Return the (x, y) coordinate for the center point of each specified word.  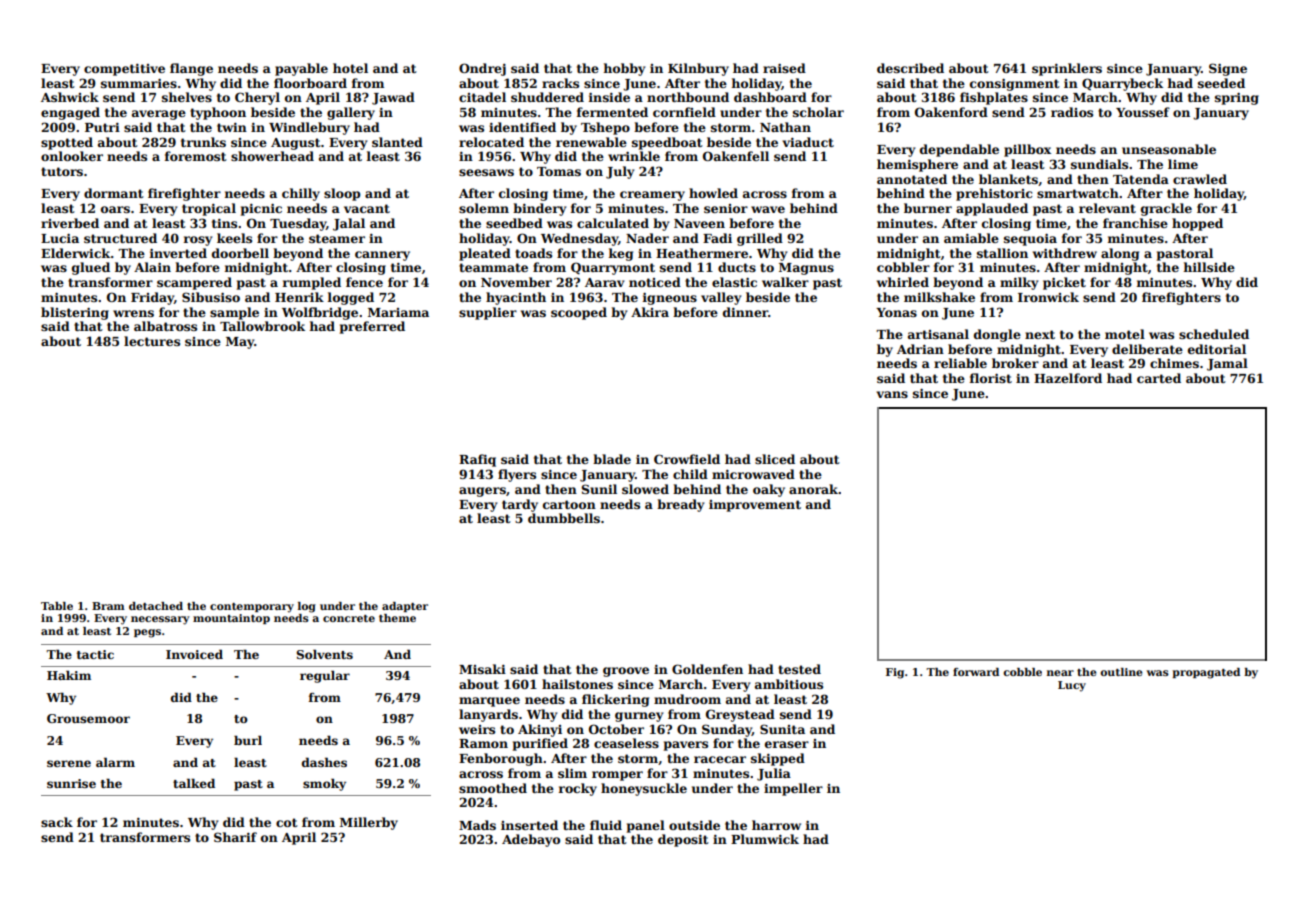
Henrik (299, 297)
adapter (405, 607)
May (240, 343)
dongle (997, 335)
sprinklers (1067, 69)
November (516, 282)
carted (1159, 378)
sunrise (71, 783)
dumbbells (564, 518)
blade (612, 459)
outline (1121, 672)
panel (646, 826)
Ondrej (482, 69)
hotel (350, 68)
